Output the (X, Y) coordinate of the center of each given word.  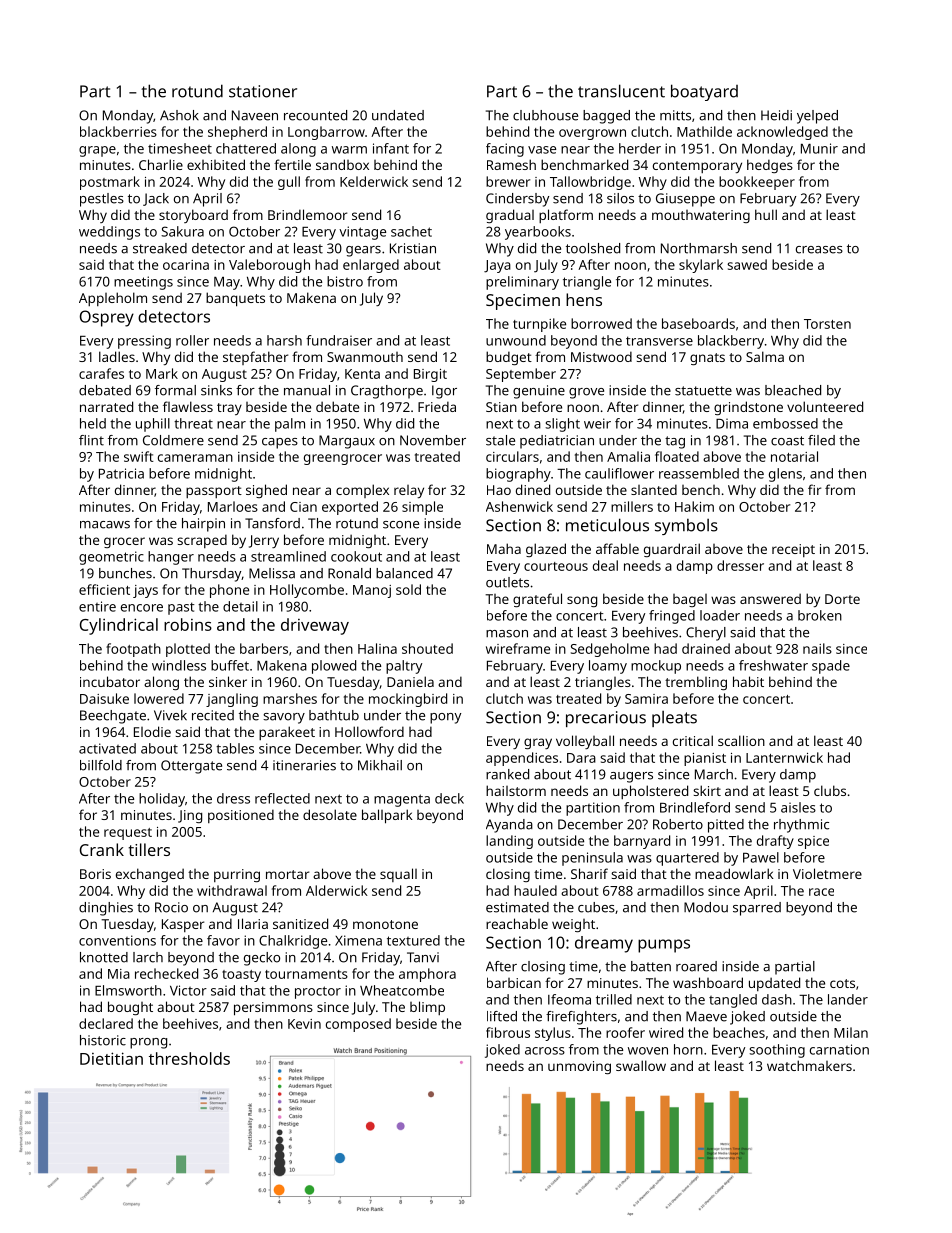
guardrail (672, 550)
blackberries (118, 131)
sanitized (300, 923)
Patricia (121, 473)
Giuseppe (685, 200)
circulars (512, 456)
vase (542, 150)
